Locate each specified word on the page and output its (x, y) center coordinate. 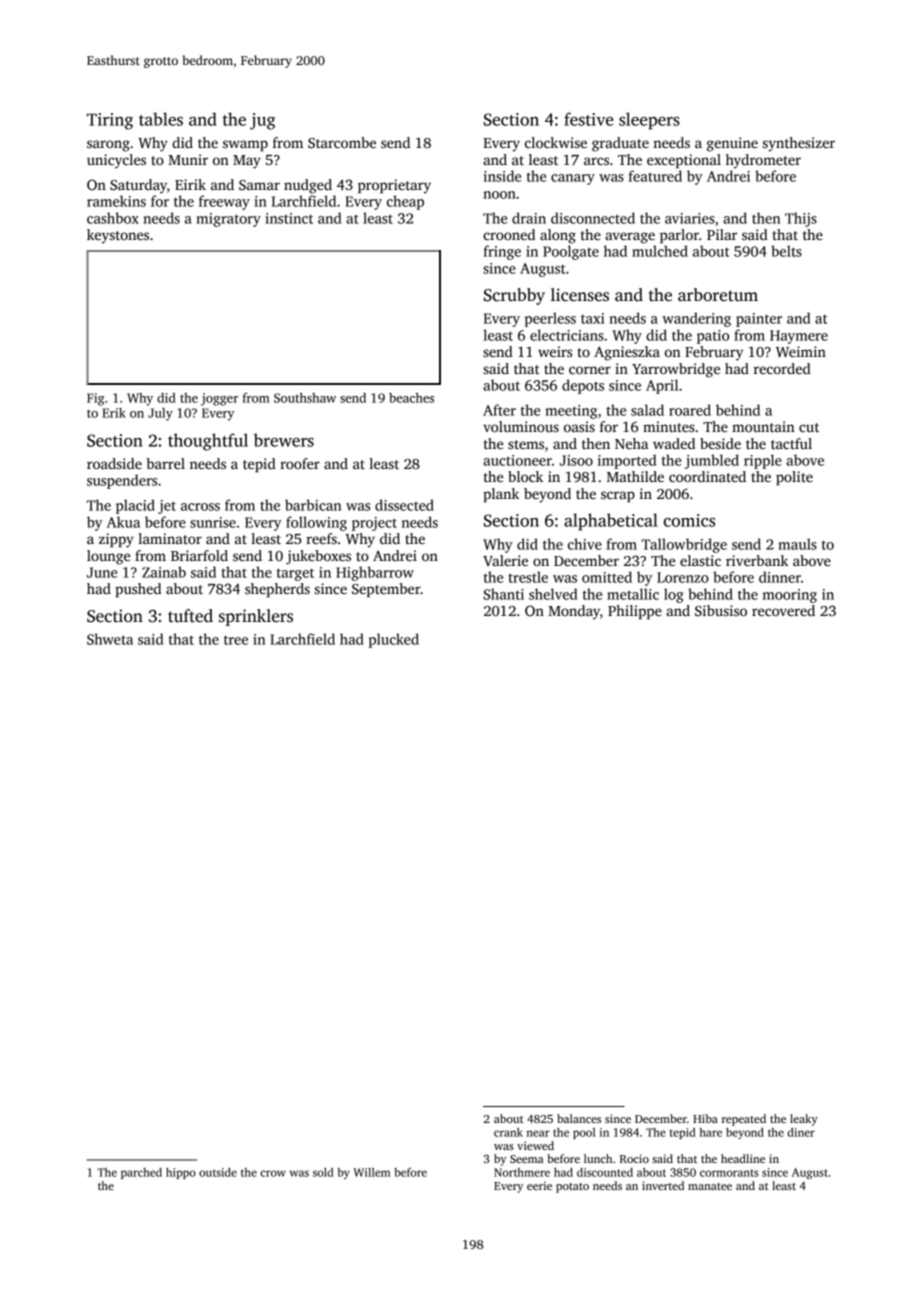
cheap (405, 202)
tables (161, 119)
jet (167, 507)
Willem (371, 1172)
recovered (783, 610)
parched (141, 1173)
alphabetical (611, 522)
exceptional (684, 161)
